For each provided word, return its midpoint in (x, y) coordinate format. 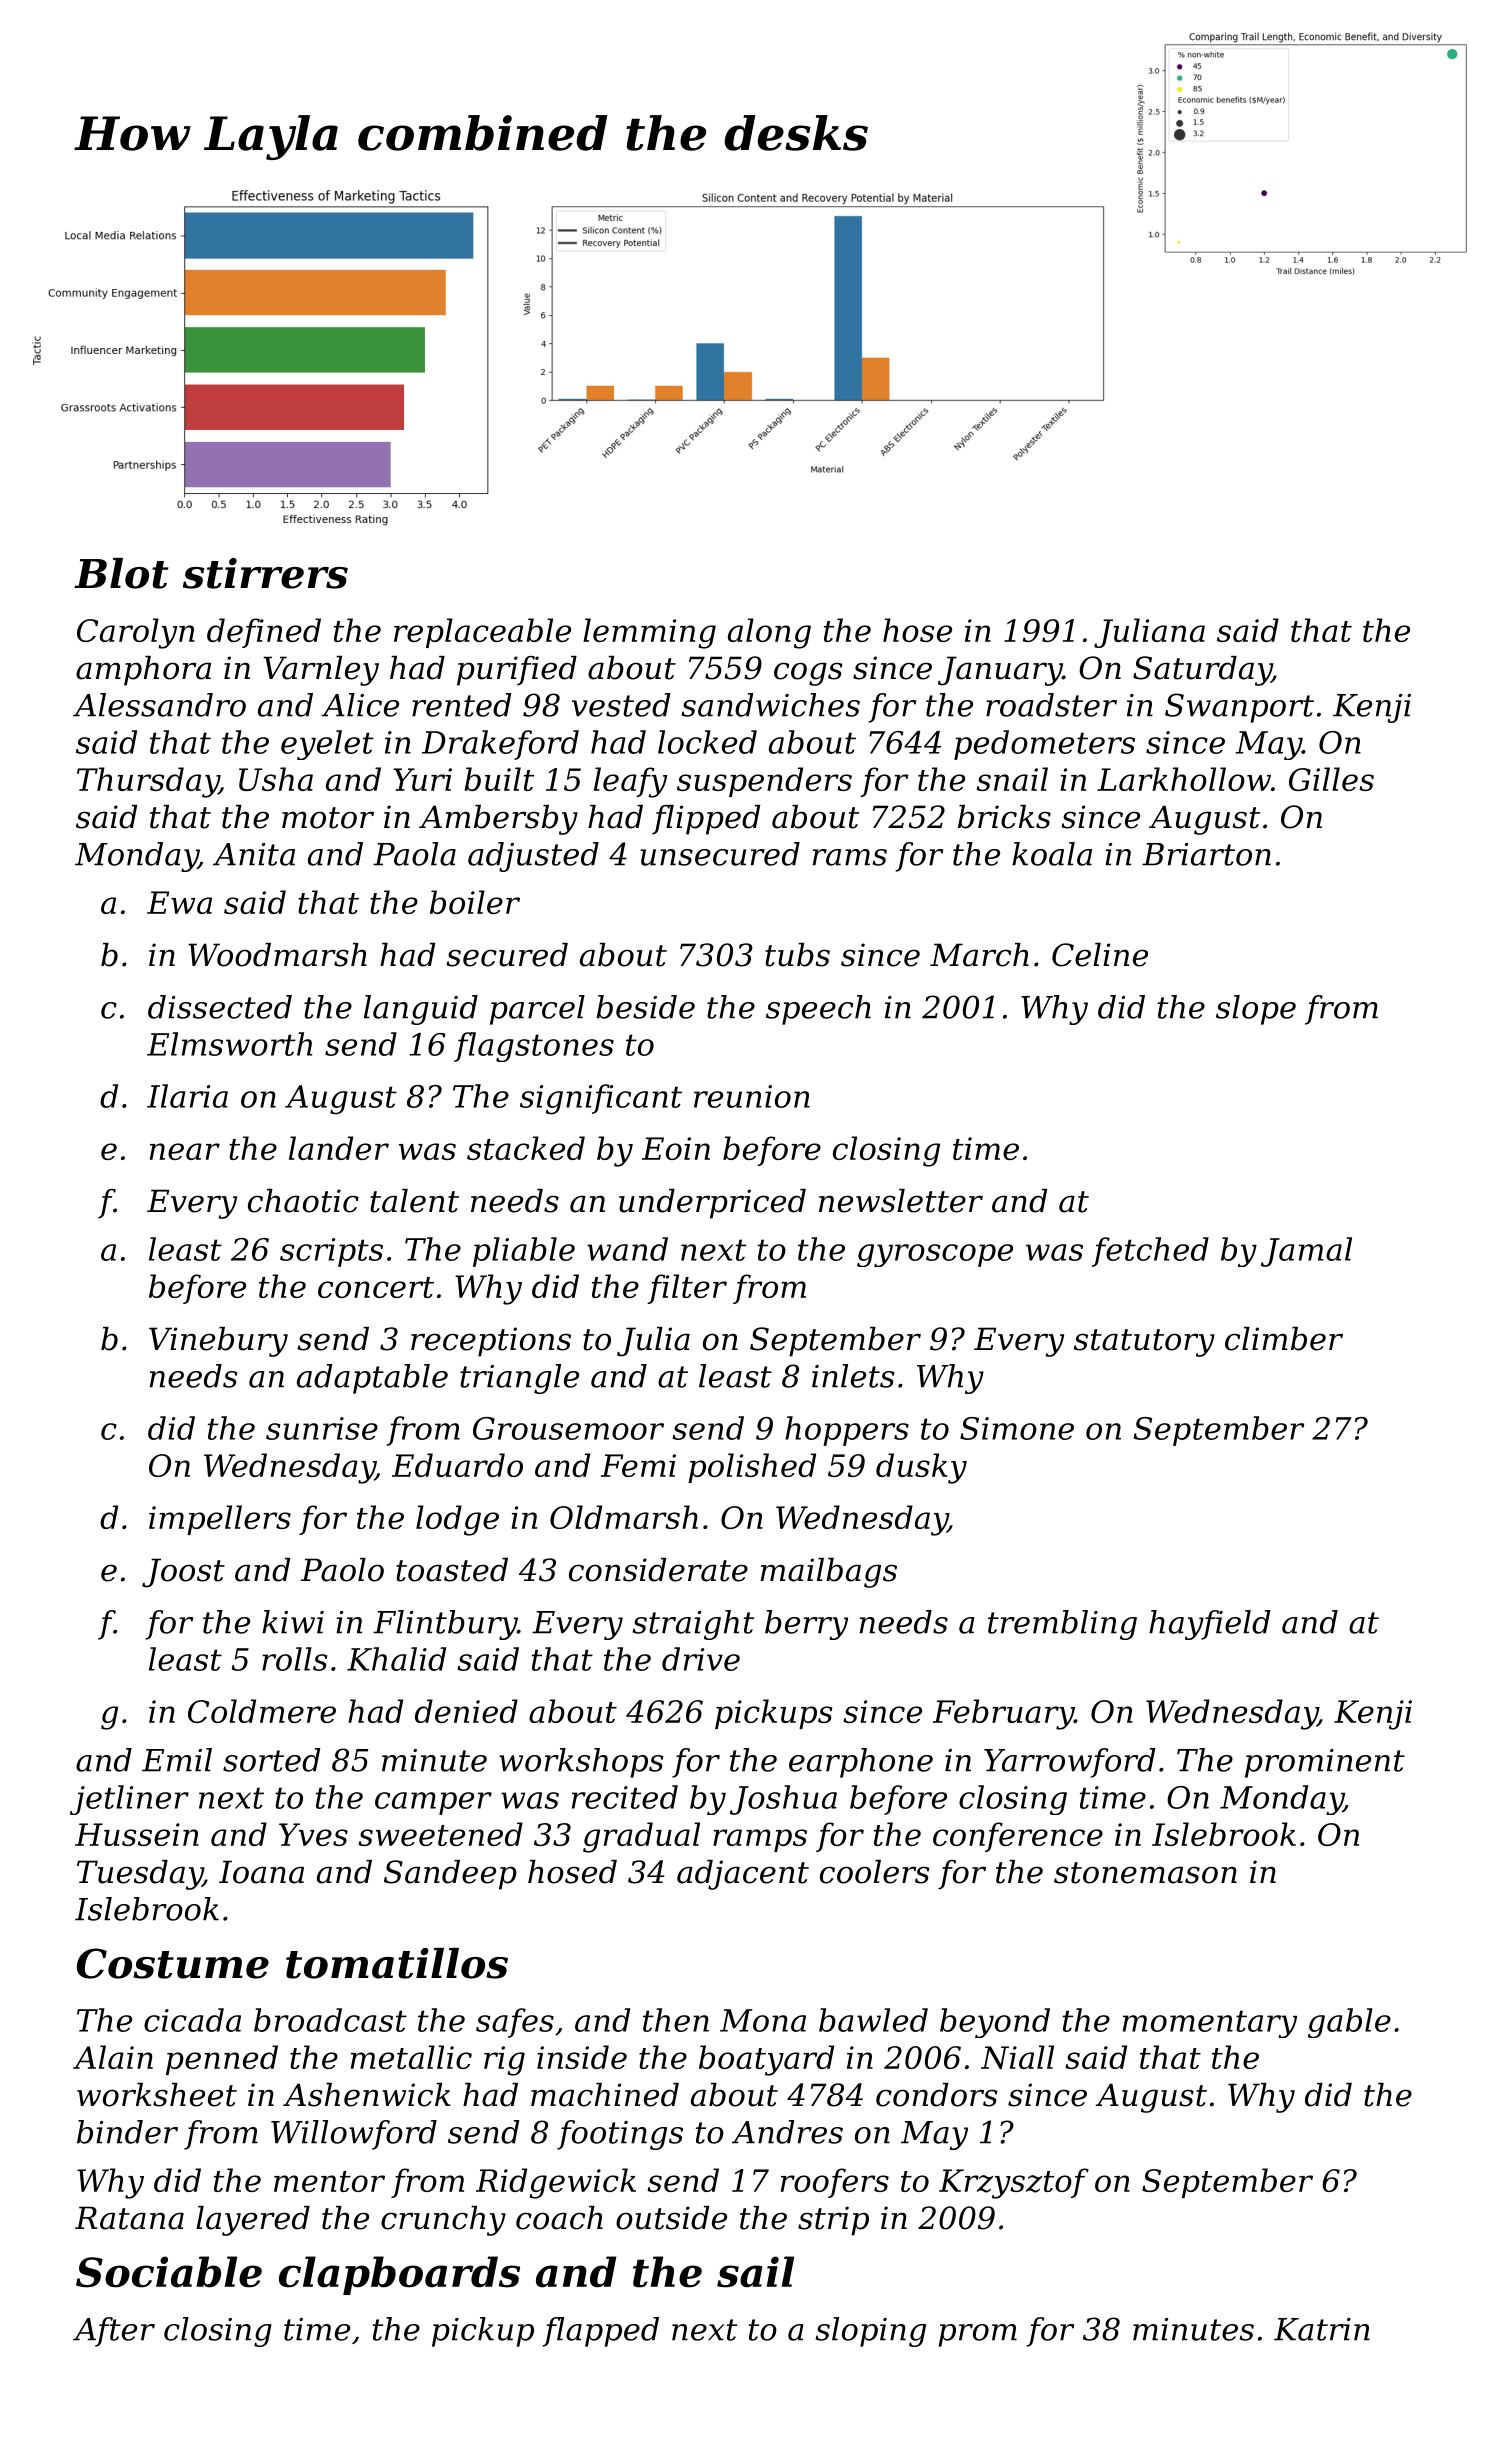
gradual (641, 1837)
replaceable (482, 633)
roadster (1051, 705)
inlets (853, 1376)
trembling (1062, 1625)
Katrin (1322, 2329)
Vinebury (218, 1342)
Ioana (261, 1872)
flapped (601, 2332)
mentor (329, 2181)
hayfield (1209, 1625)
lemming (649, 633)
